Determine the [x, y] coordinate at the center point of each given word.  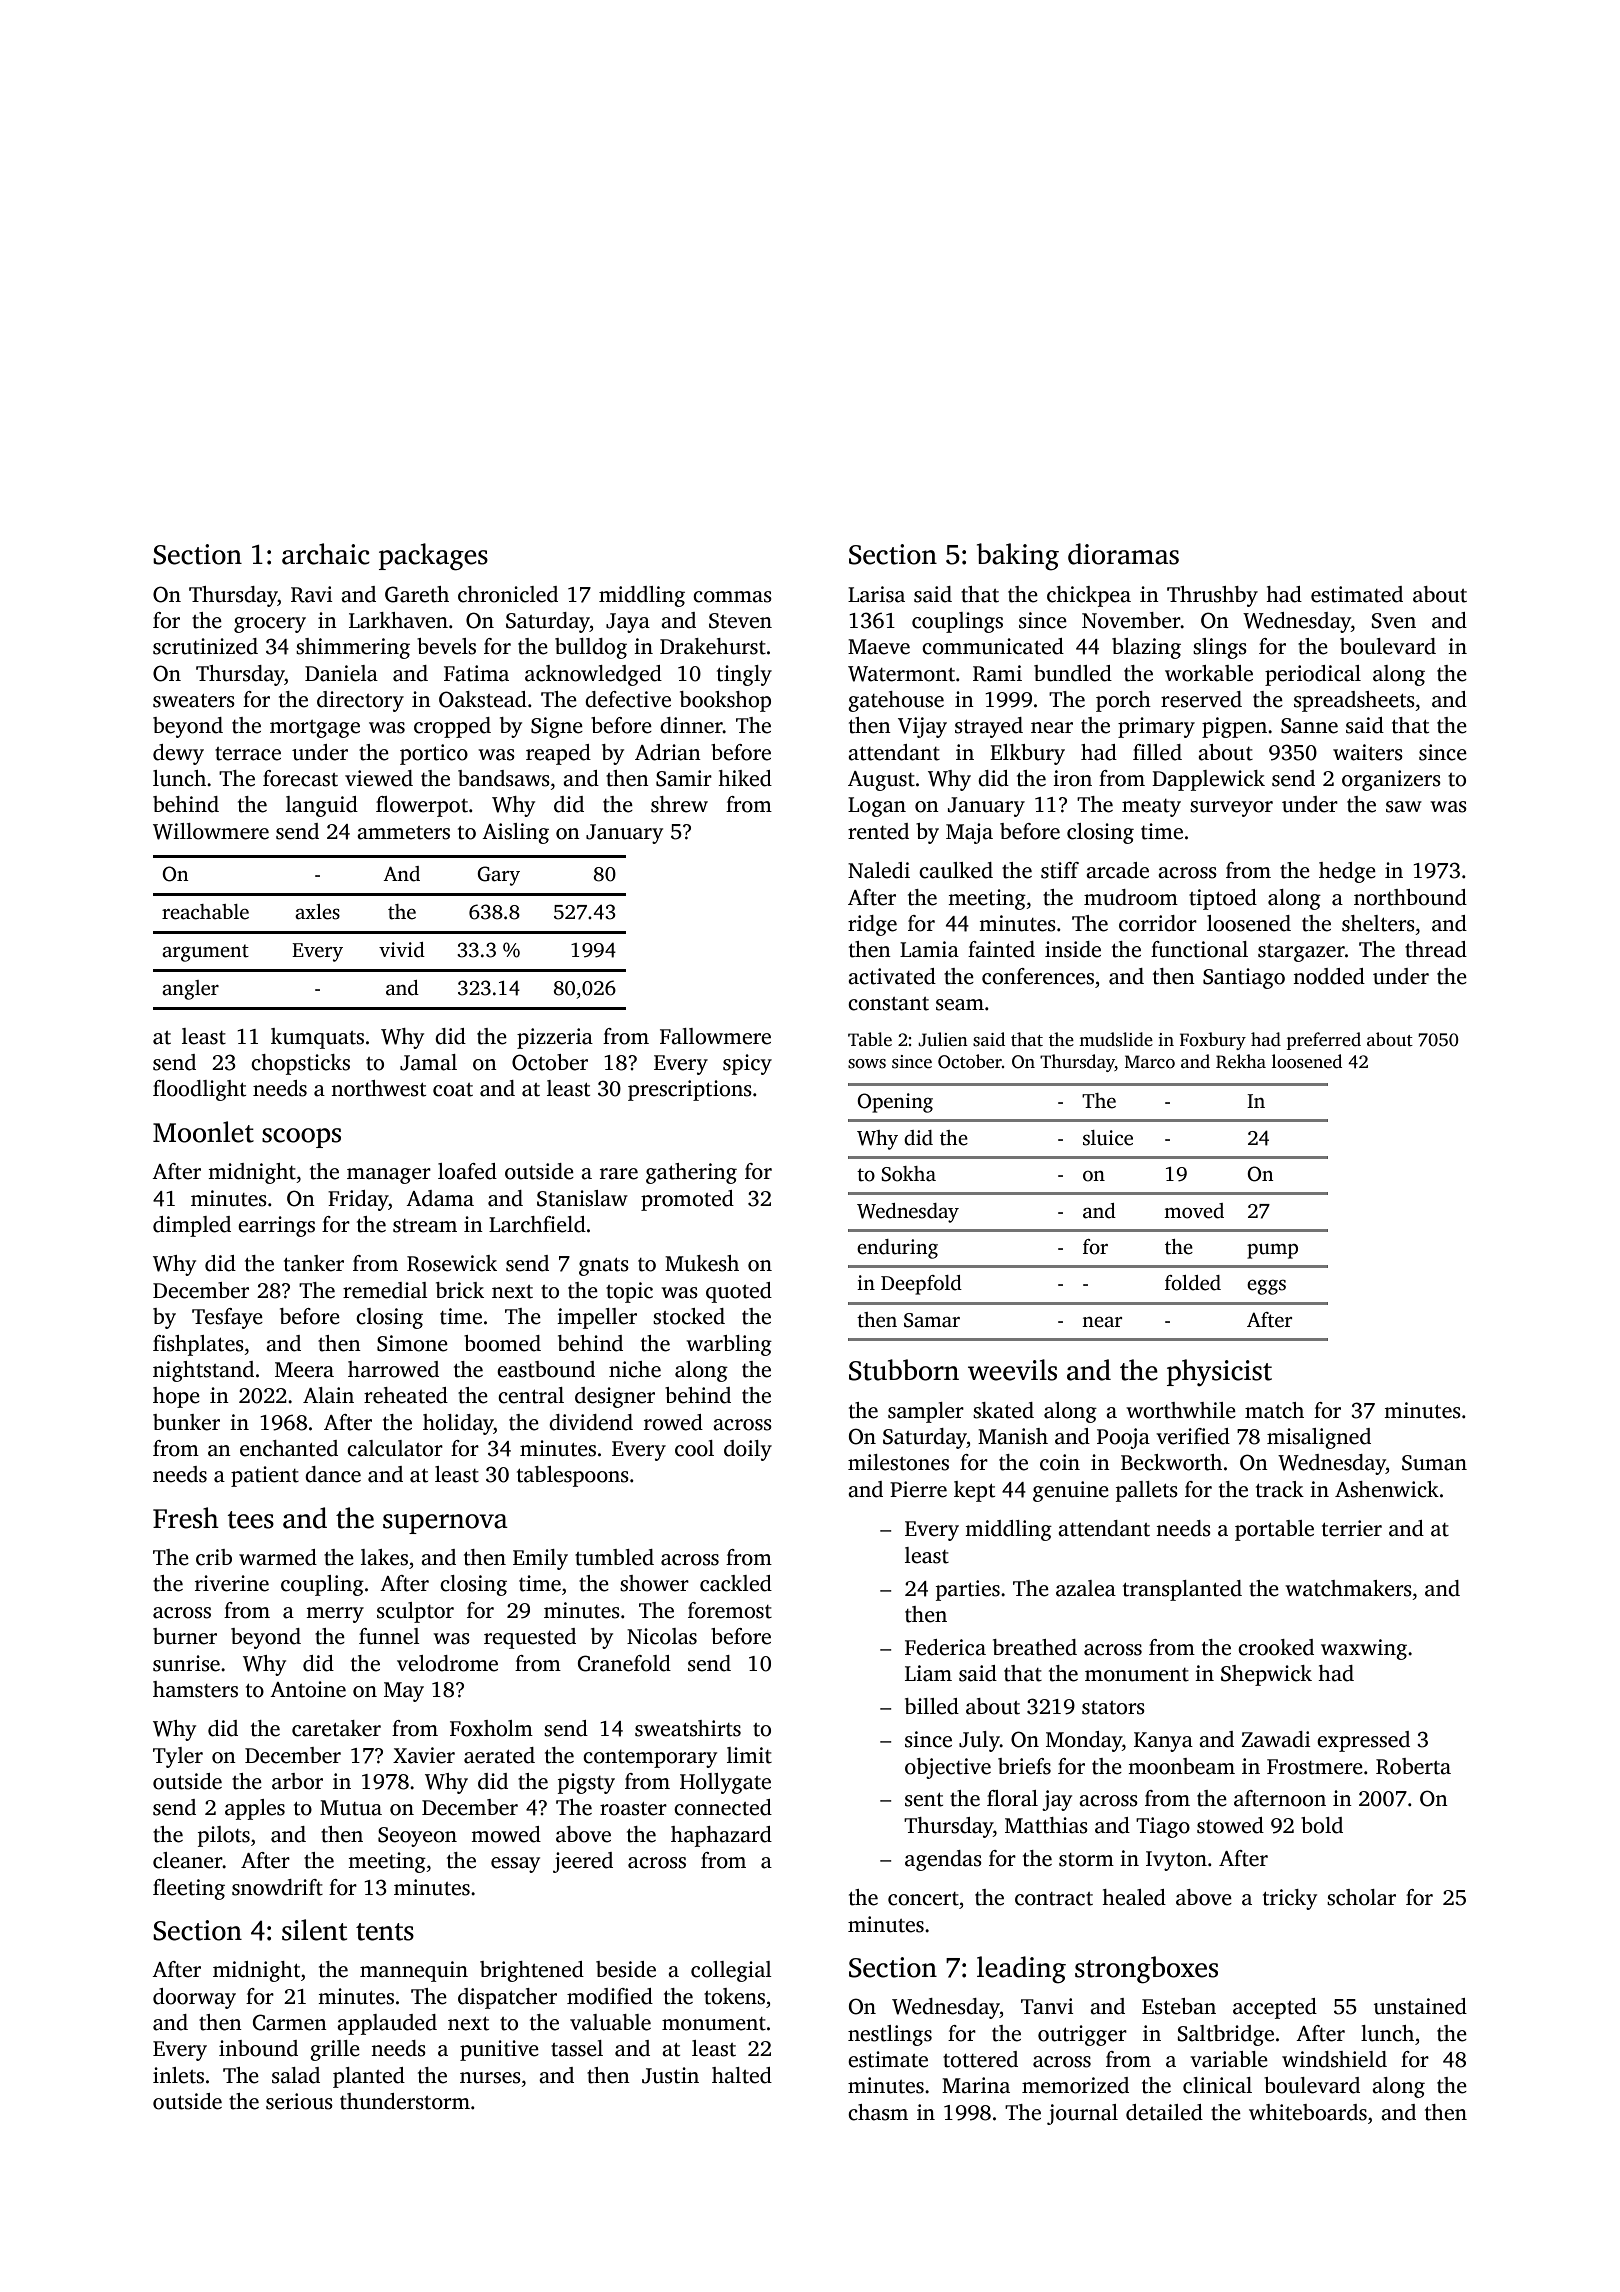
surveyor [1231, 809]
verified [1193, 1436]
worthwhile [1181, 1410]
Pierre [918, 1489]
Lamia [929, 949]
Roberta [1413, 1766]
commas [732, 597]
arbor [297, 1781]
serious [299, 2101]
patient [265, 1476]
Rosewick [452, 1263]
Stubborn [904, 1370]
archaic [326, 554]
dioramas [1123, 554]
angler [190, 990]
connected [723, 1807]
